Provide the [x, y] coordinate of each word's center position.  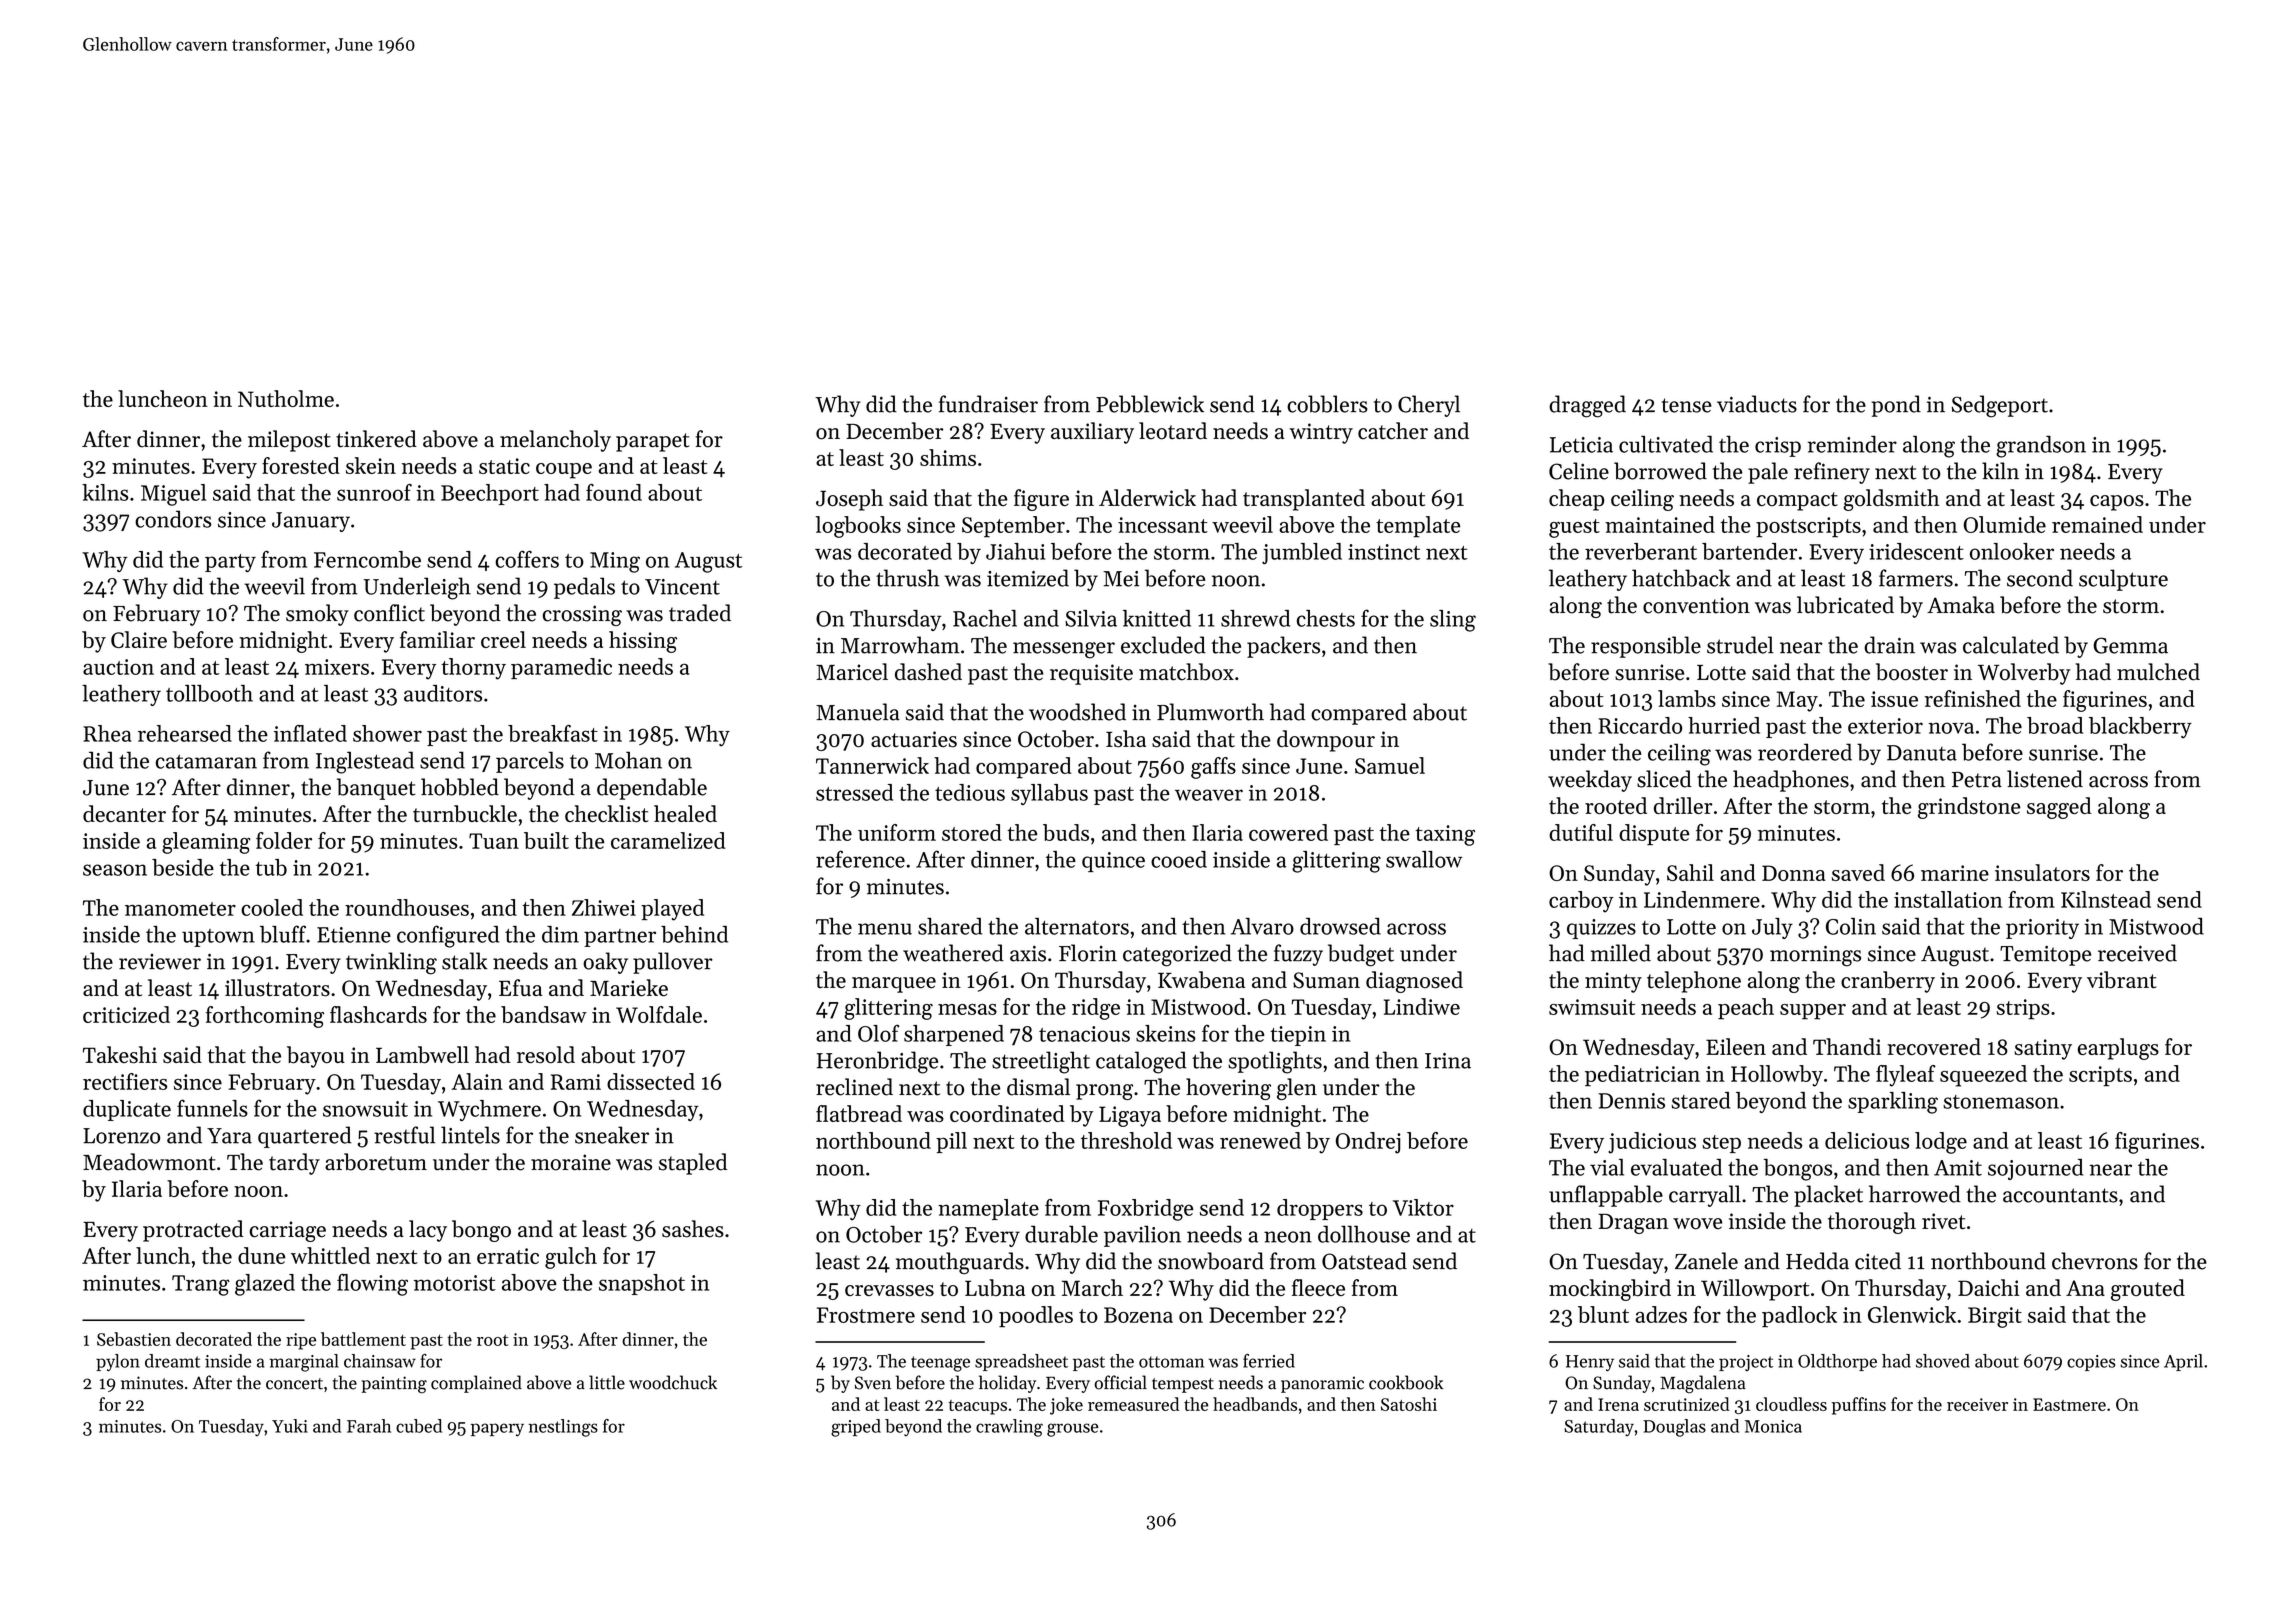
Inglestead [365, 762]
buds [1066, 832]
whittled [330, 1255]
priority [2042, 929]
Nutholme [286, 398]
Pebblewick [1150, 404]
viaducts [1757, 404]
